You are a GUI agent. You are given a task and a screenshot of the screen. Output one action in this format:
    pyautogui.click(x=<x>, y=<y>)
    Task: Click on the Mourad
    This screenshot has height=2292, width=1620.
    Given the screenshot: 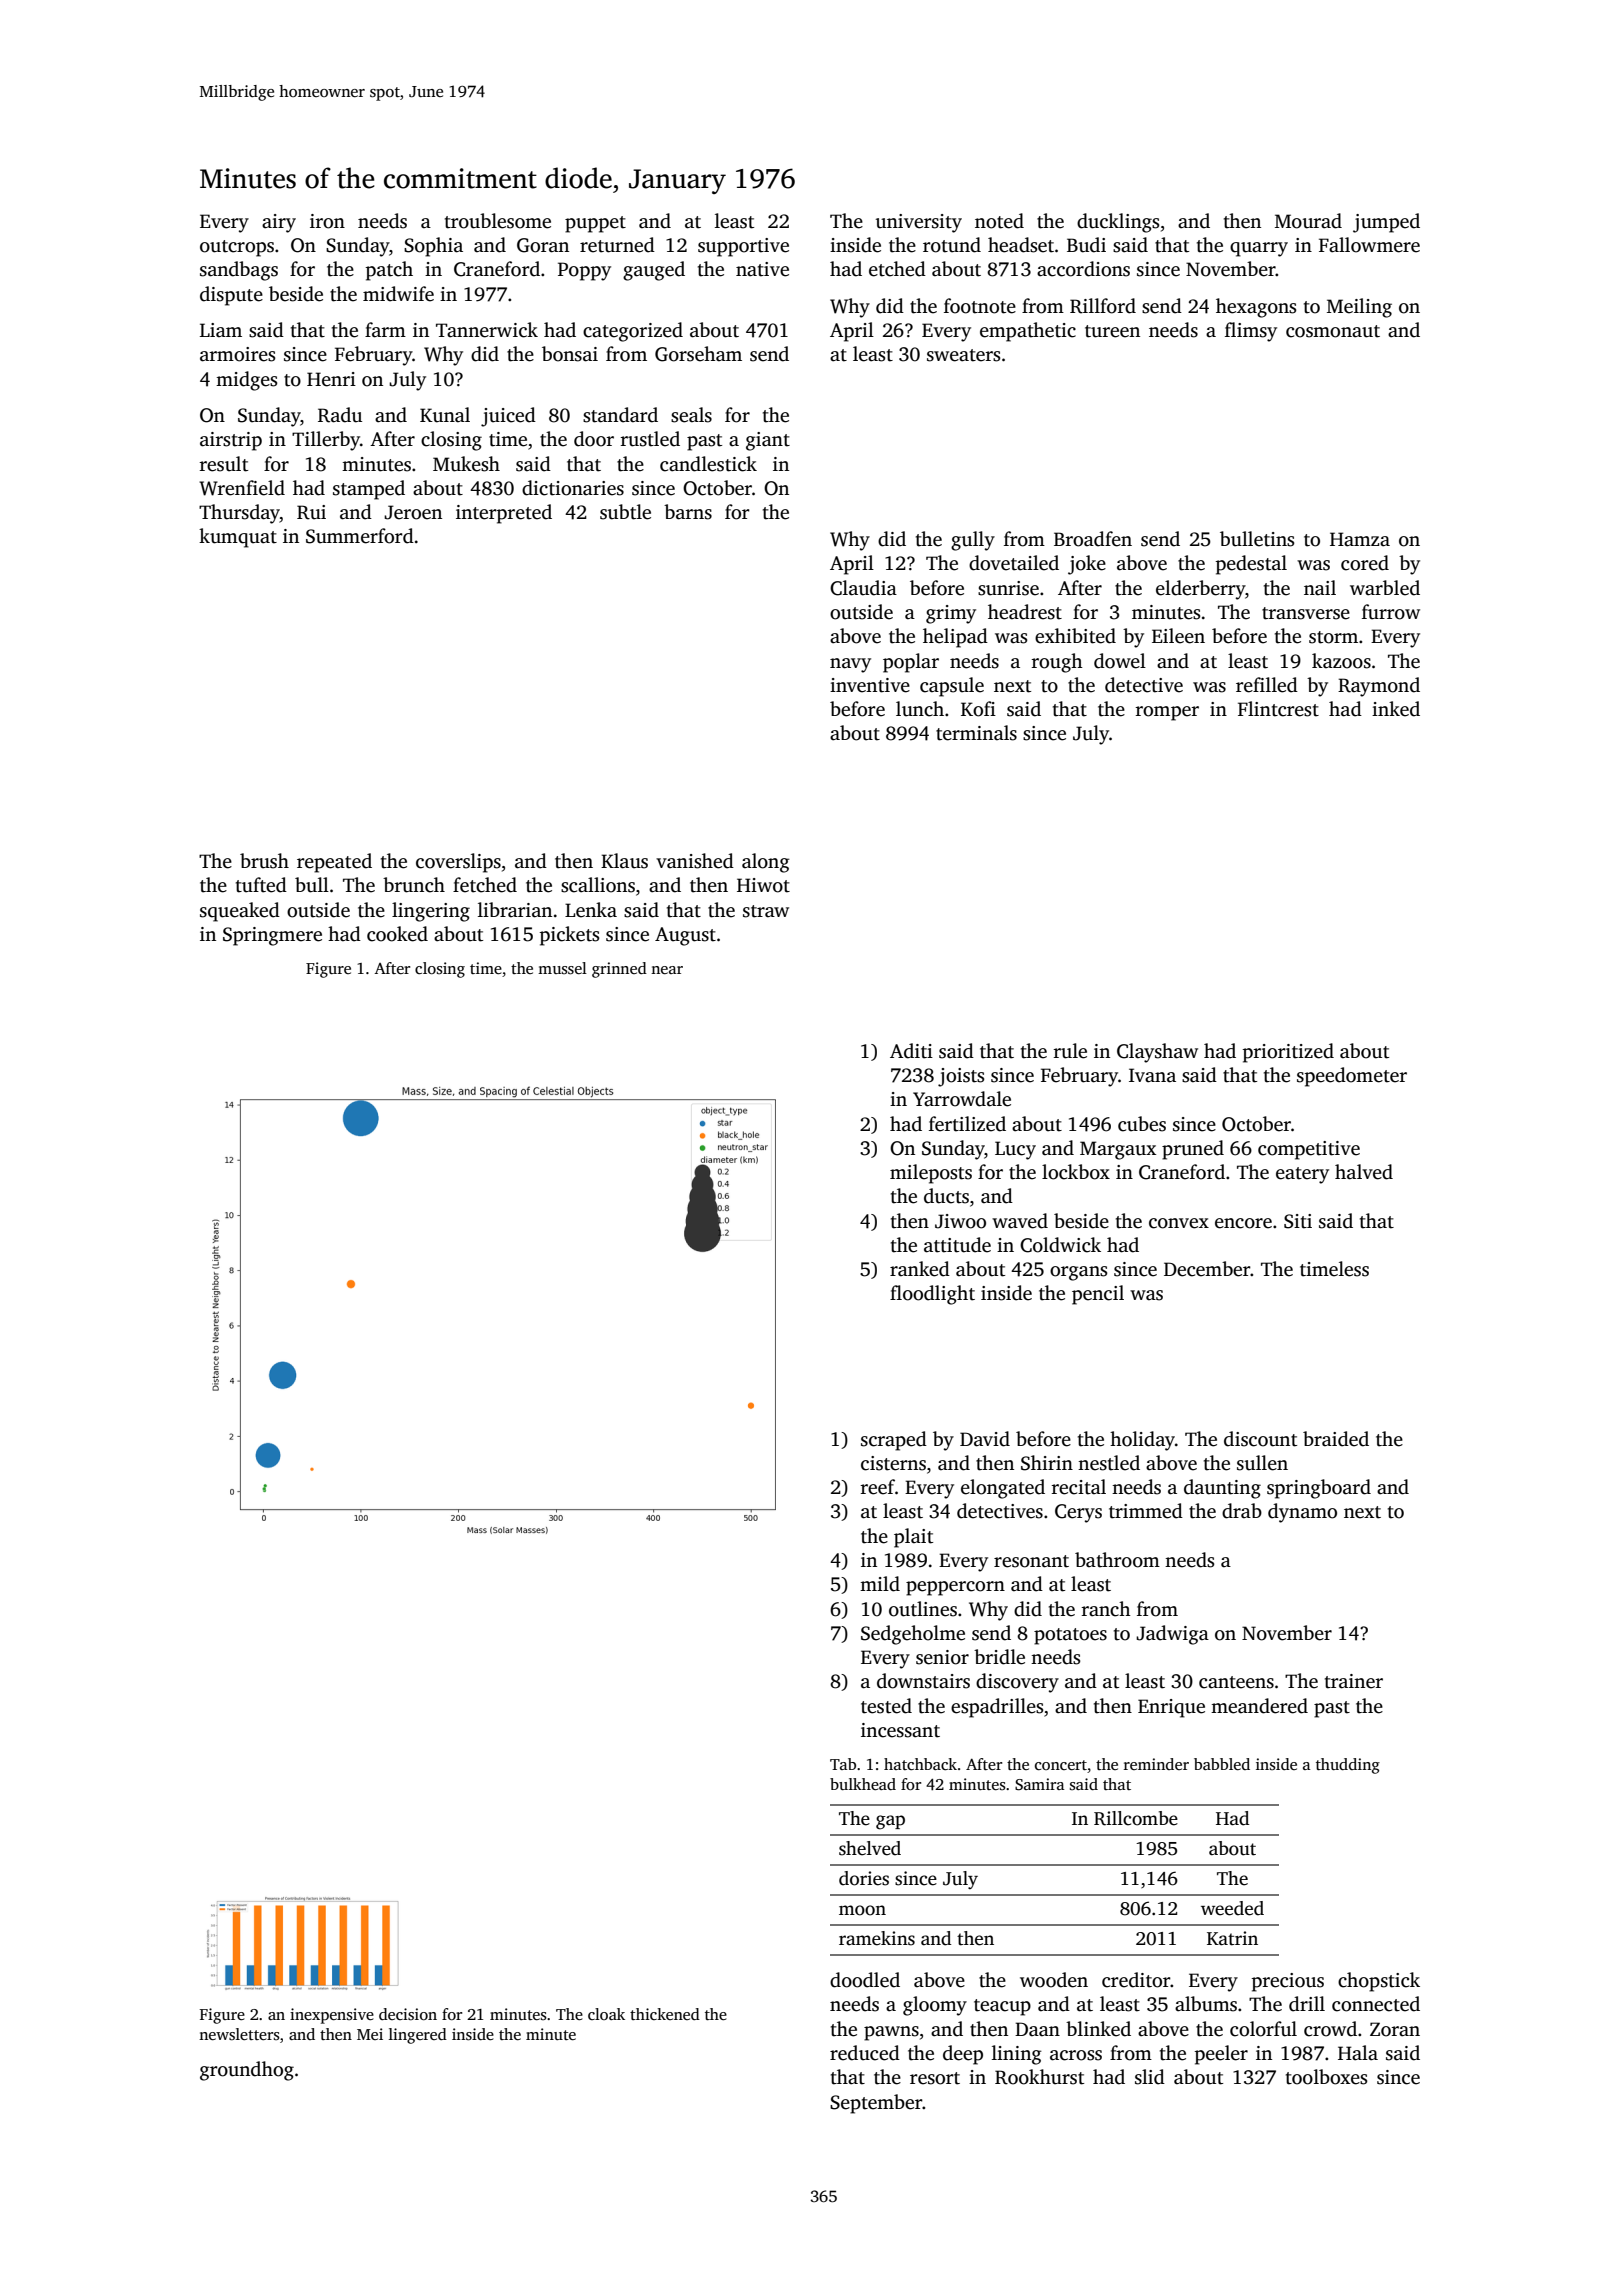 What is the action you would take?
    pyautogui.click(x=1308, y=221)
